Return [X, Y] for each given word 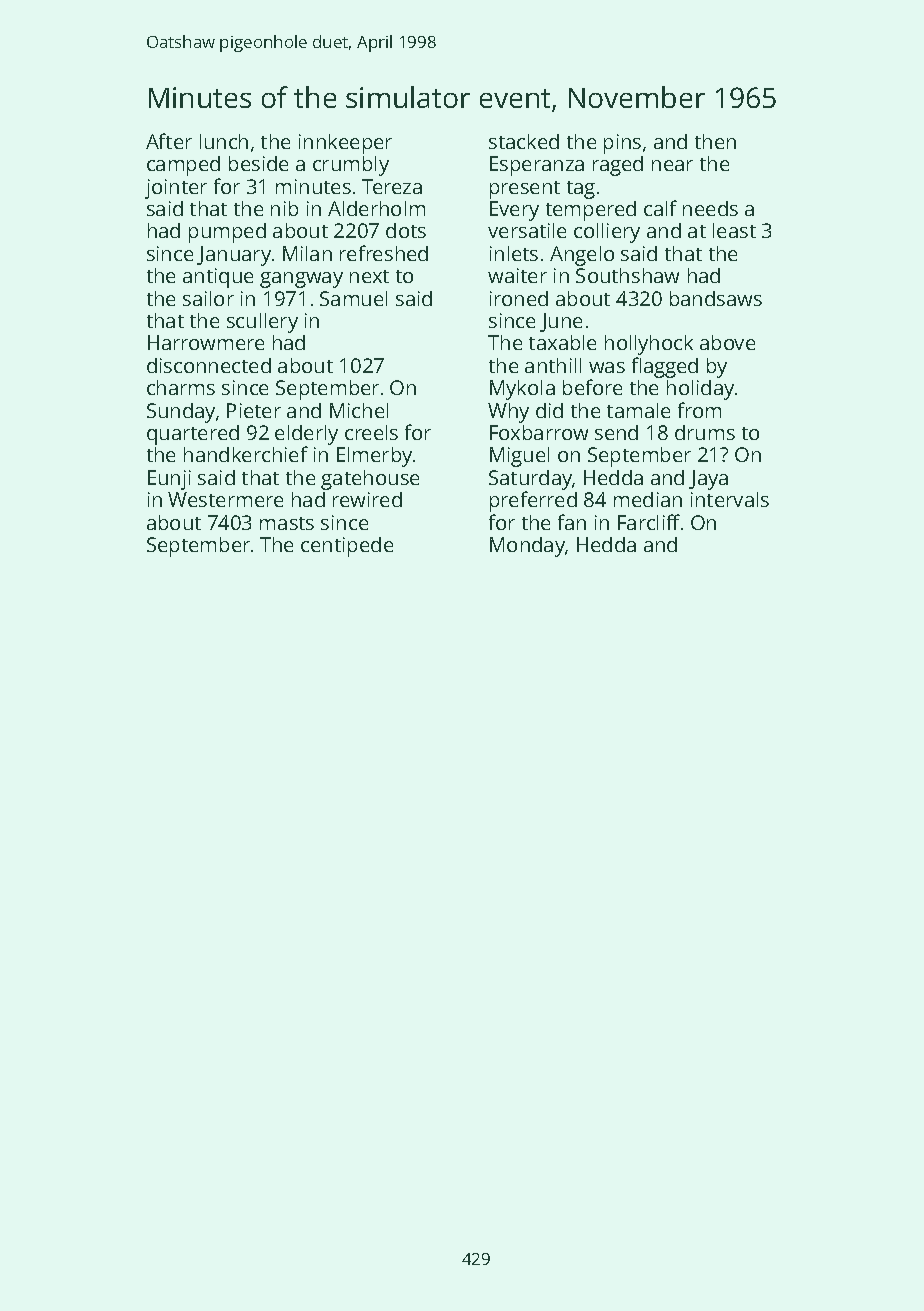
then [715, 141]
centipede [347, 547]
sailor [208, 298]
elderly [306, 435]
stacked [524, 141]
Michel [359, 410]
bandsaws [716, 298]
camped [183, 166]
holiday [700, 390]
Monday [527, 547]
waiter [517, 275]
